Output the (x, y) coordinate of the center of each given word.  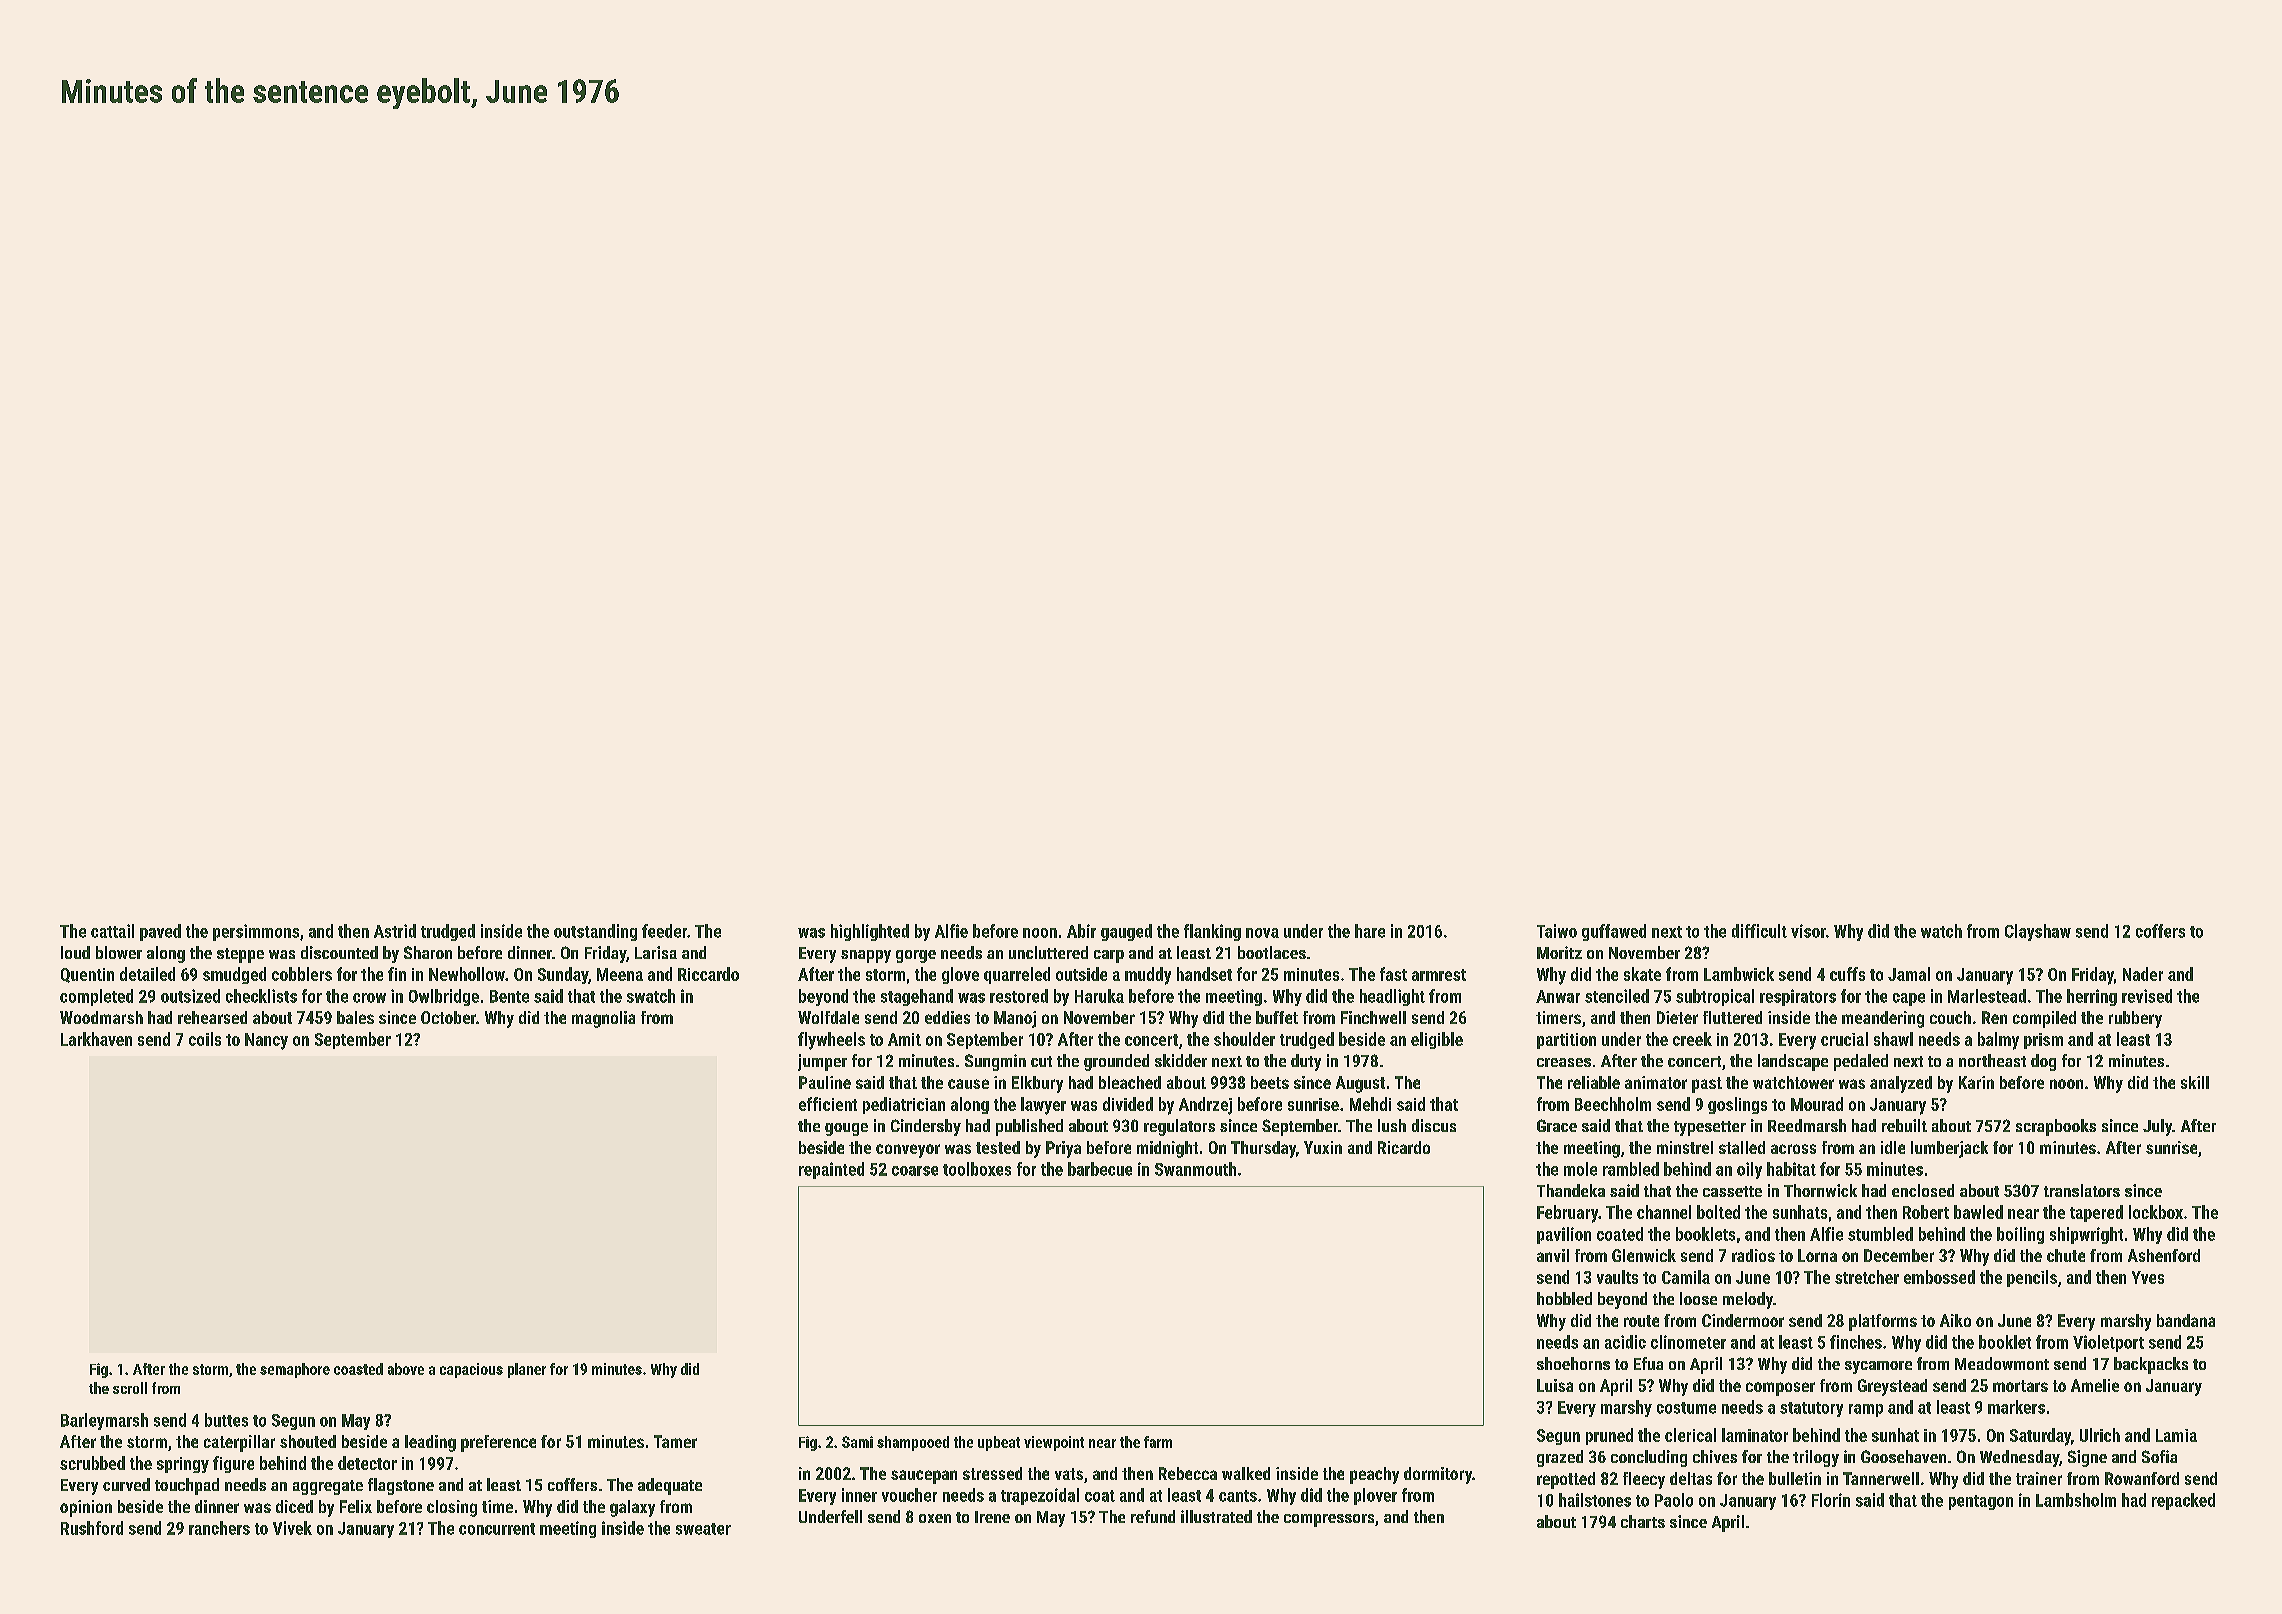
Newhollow (467, 974)
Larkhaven (96, 1039)
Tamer (675, 1441)
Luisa (1555, 1385)
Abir (1081, 931)
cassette (1732, 1191)
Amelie (2095, 1385)
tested (998, 1147)
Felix (356, 1506)
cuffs (1847, 974)
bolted (1718, 1212)
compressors (1329, 1520)
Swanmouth (1195, 1169)
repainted (831, 1170)
